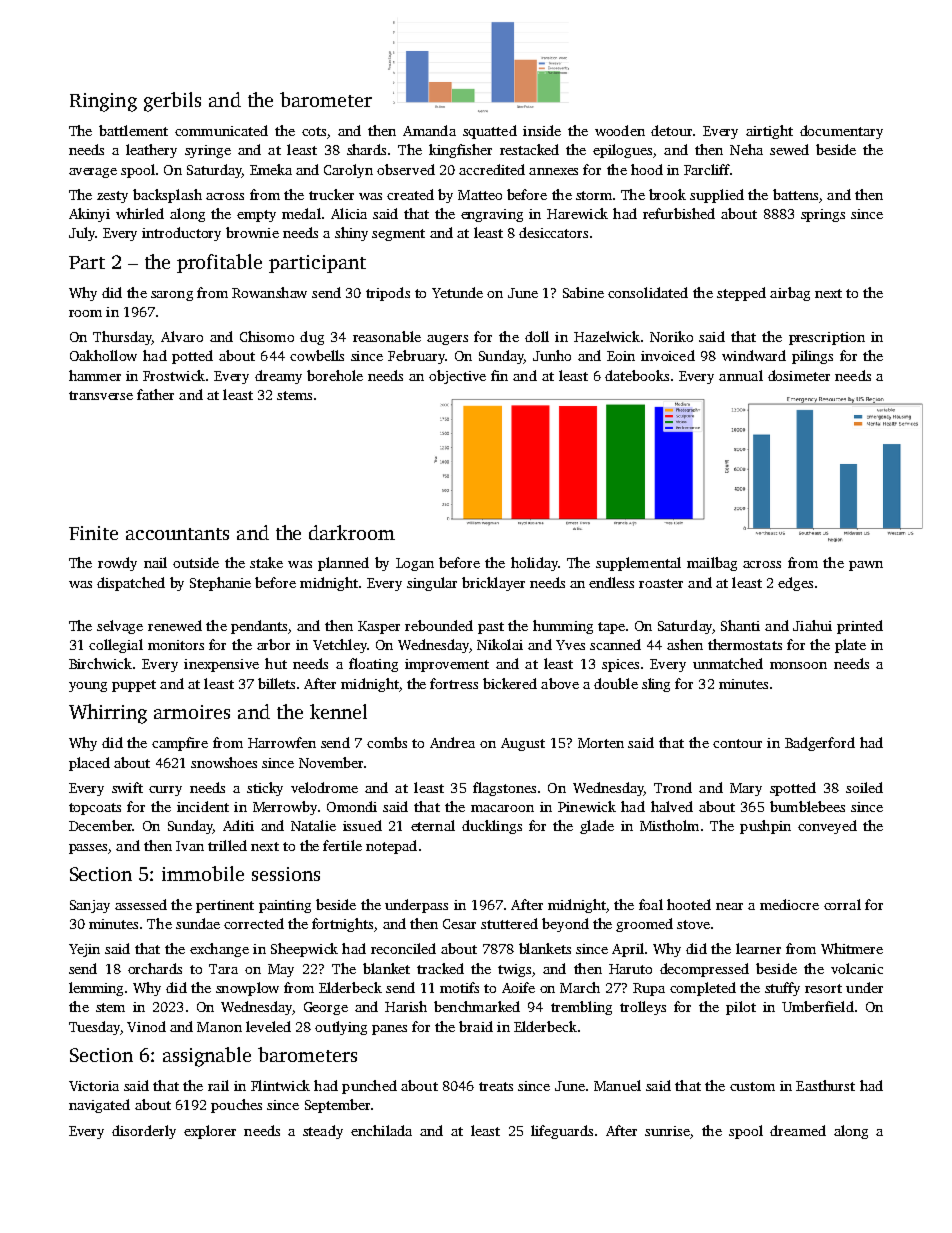 Image resolution: width=952 pixels, height=1233 pixels. What do you see at coordinates (823, 215) in the screenshot?
I see `springs` at bounding box center [823, 215].
